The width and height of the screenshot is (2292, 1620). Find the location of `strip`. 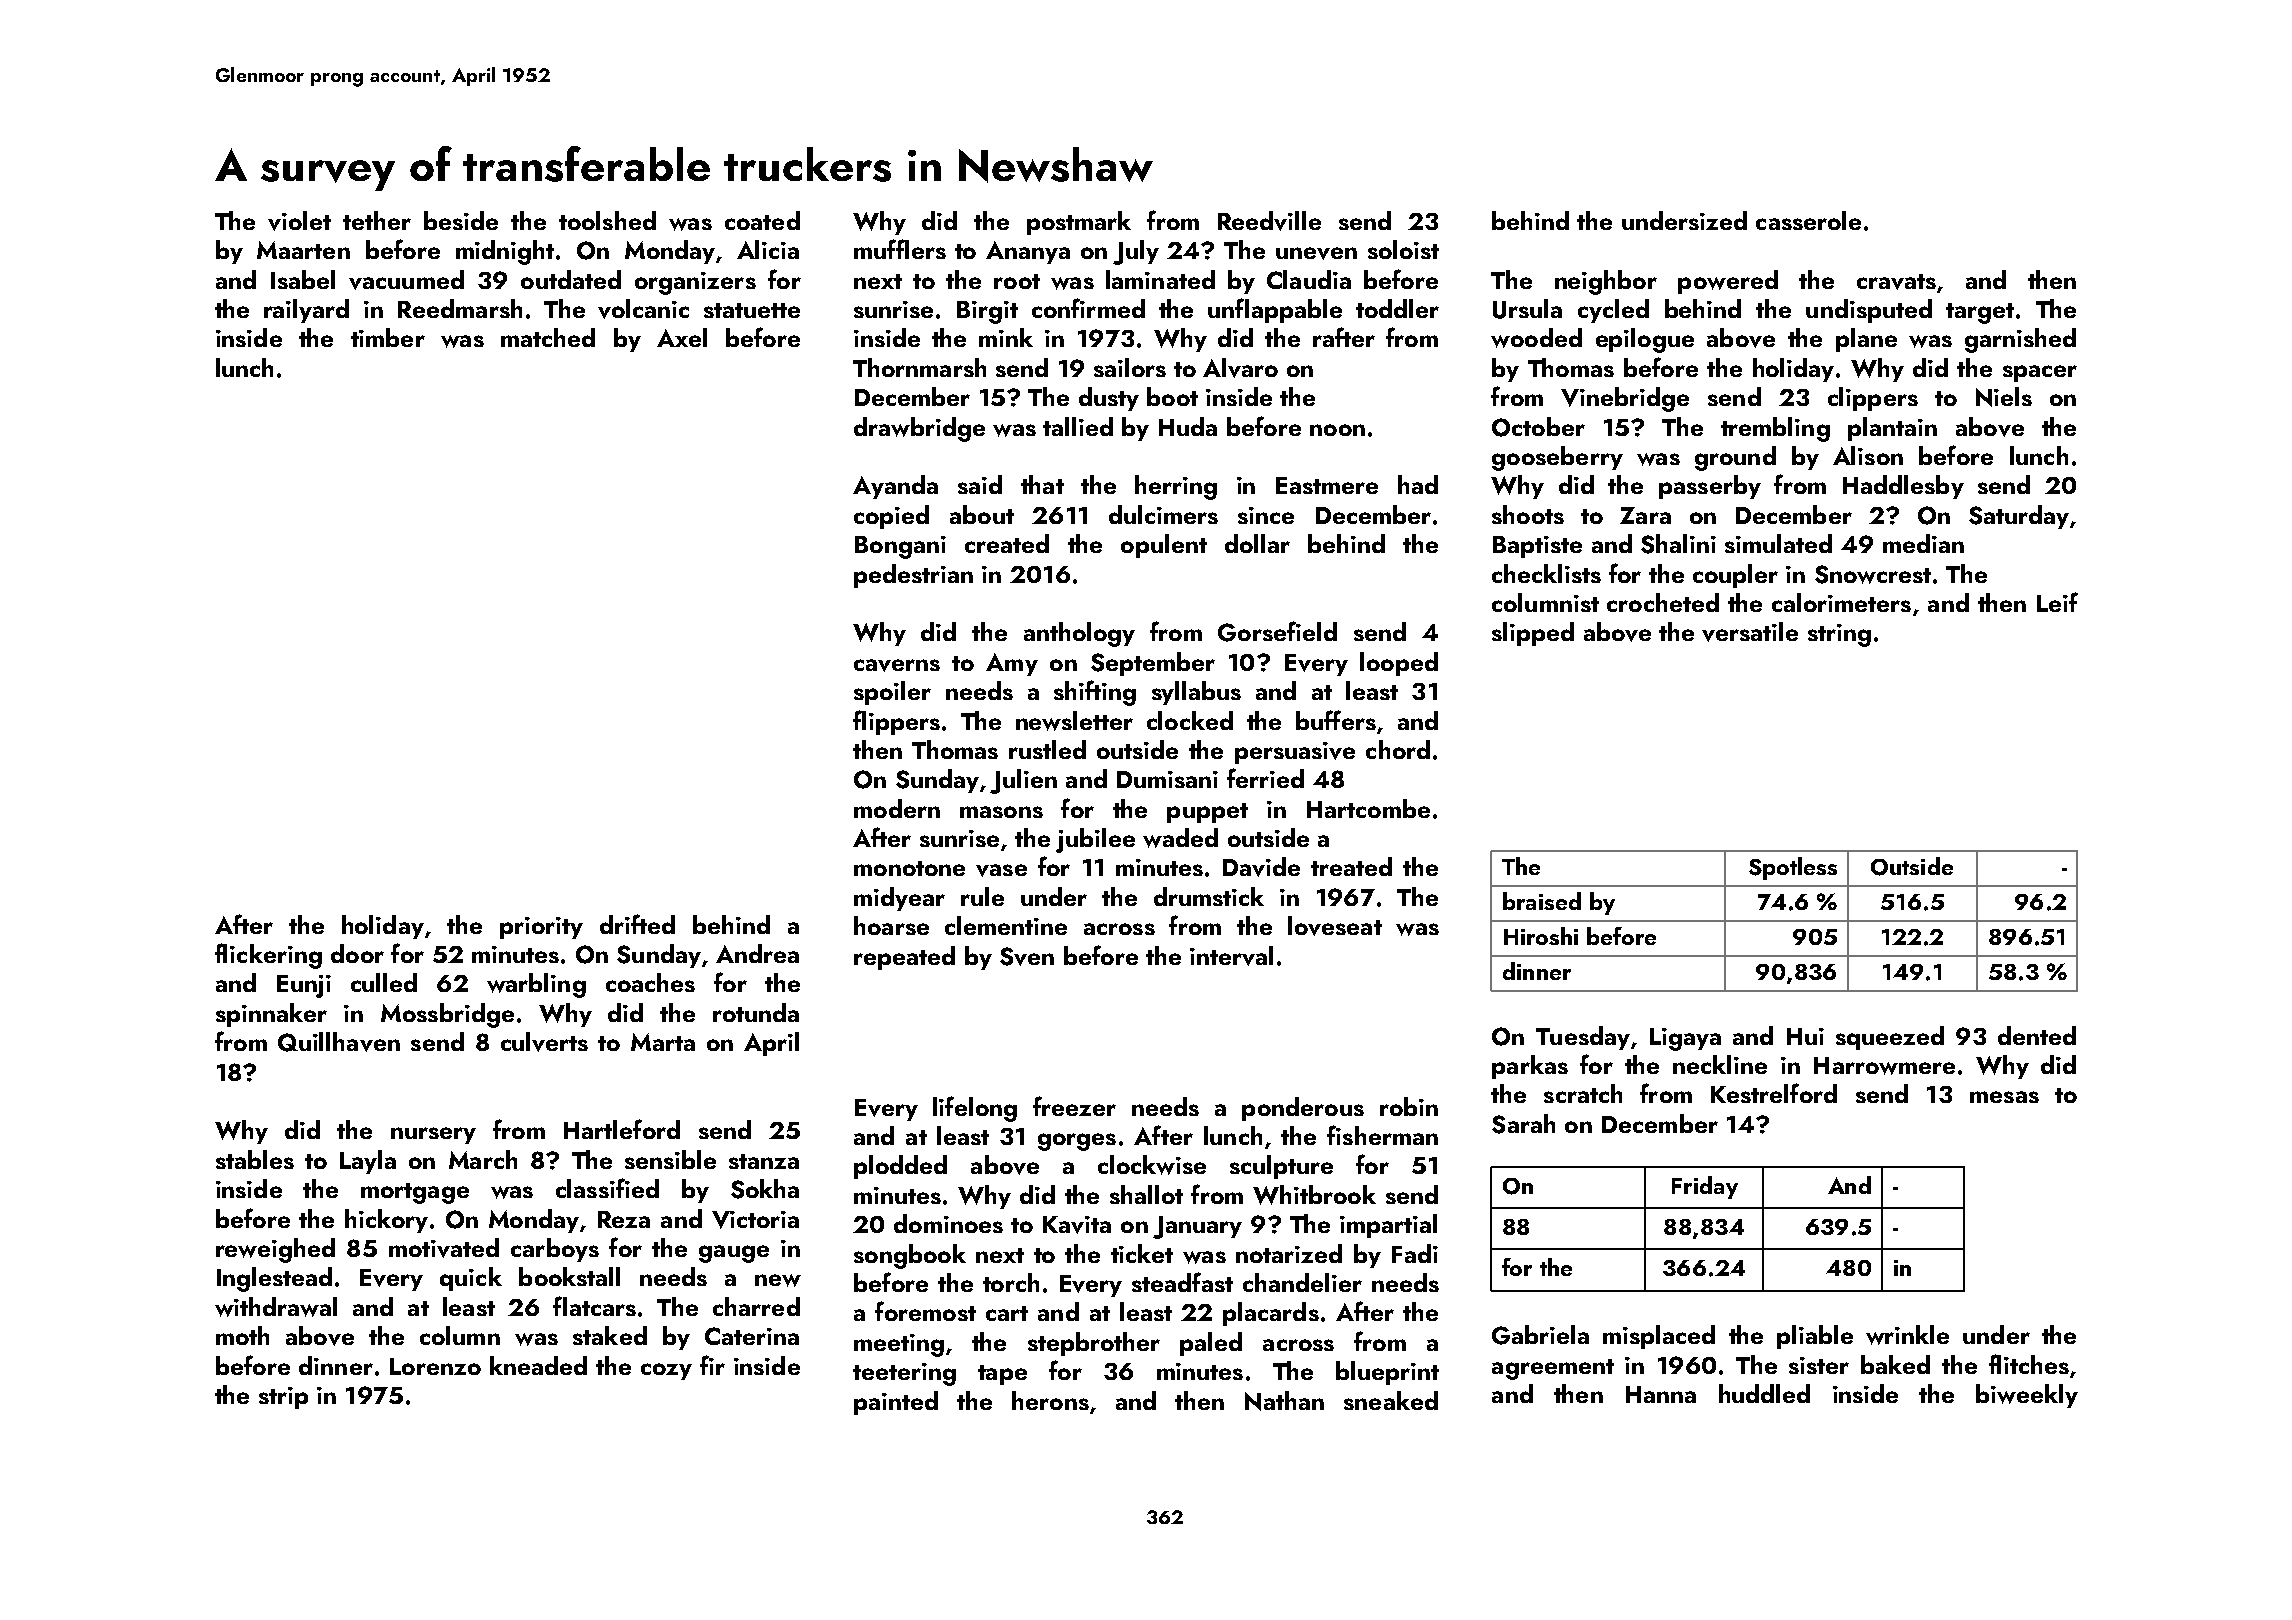

strip is located at coordinates (283, 1398).
